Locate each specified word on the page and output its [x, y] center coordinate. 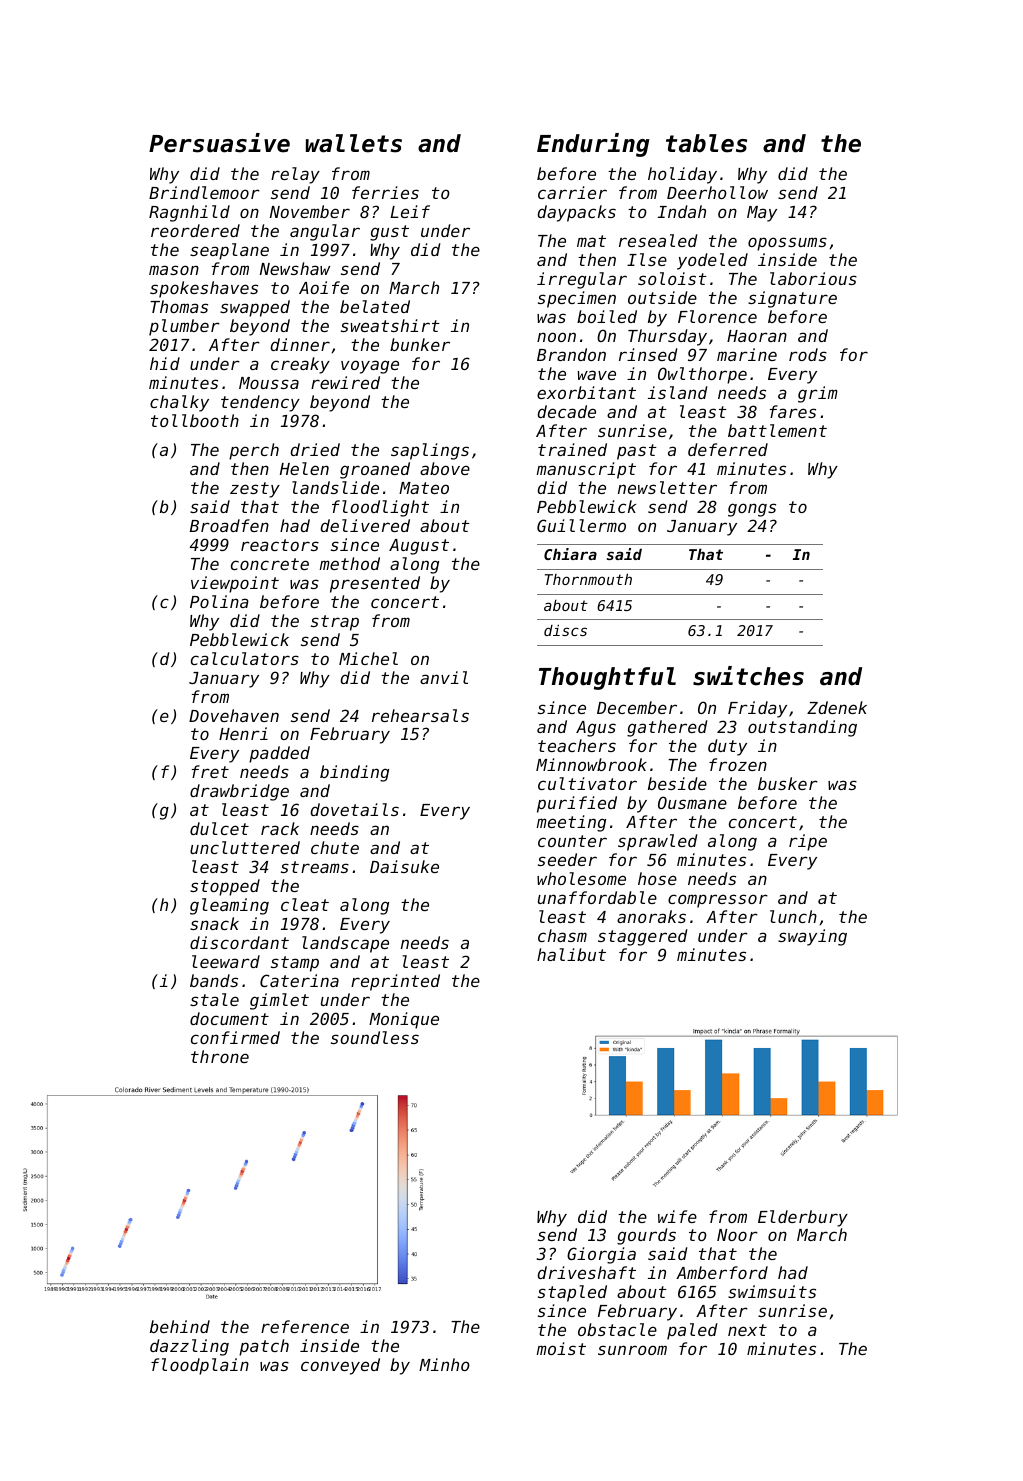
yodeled [712, 261]
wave [597, 375]
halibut [571, 954]
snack [214, 923]
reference [305, 1326]
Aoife [324, 287]
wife [677, 1216]
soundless [375, 1037]
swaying [812, 937]
